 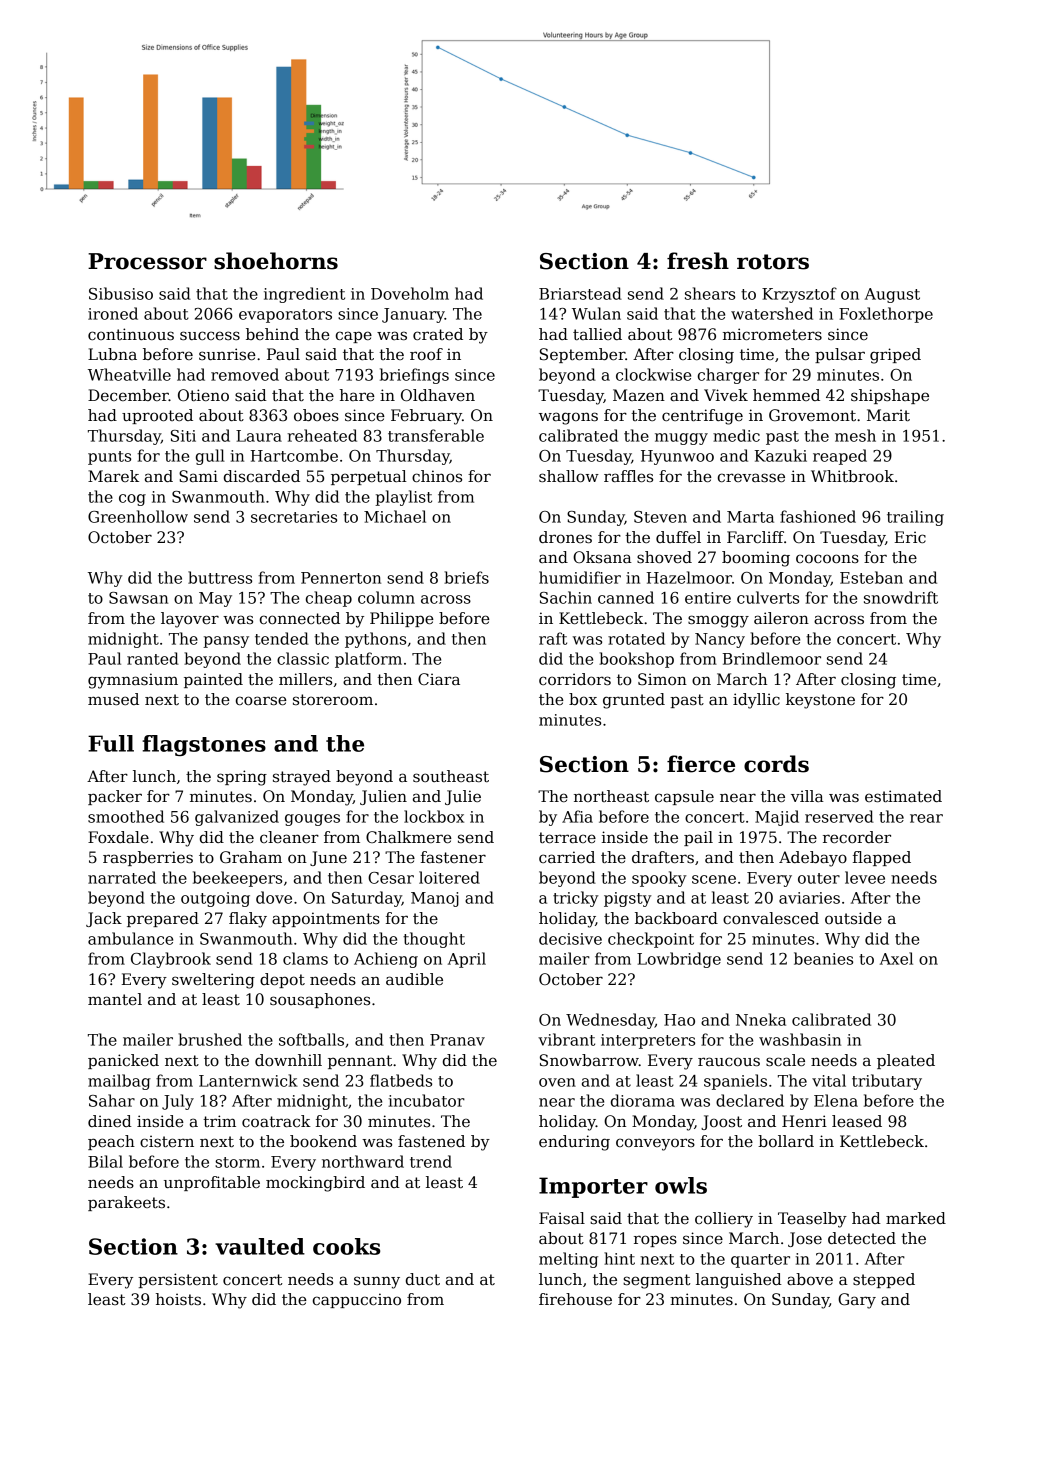 What do you see at coordinates (580, 577) in the page?
I see `humidifier` at bounding box center [580, 577].
